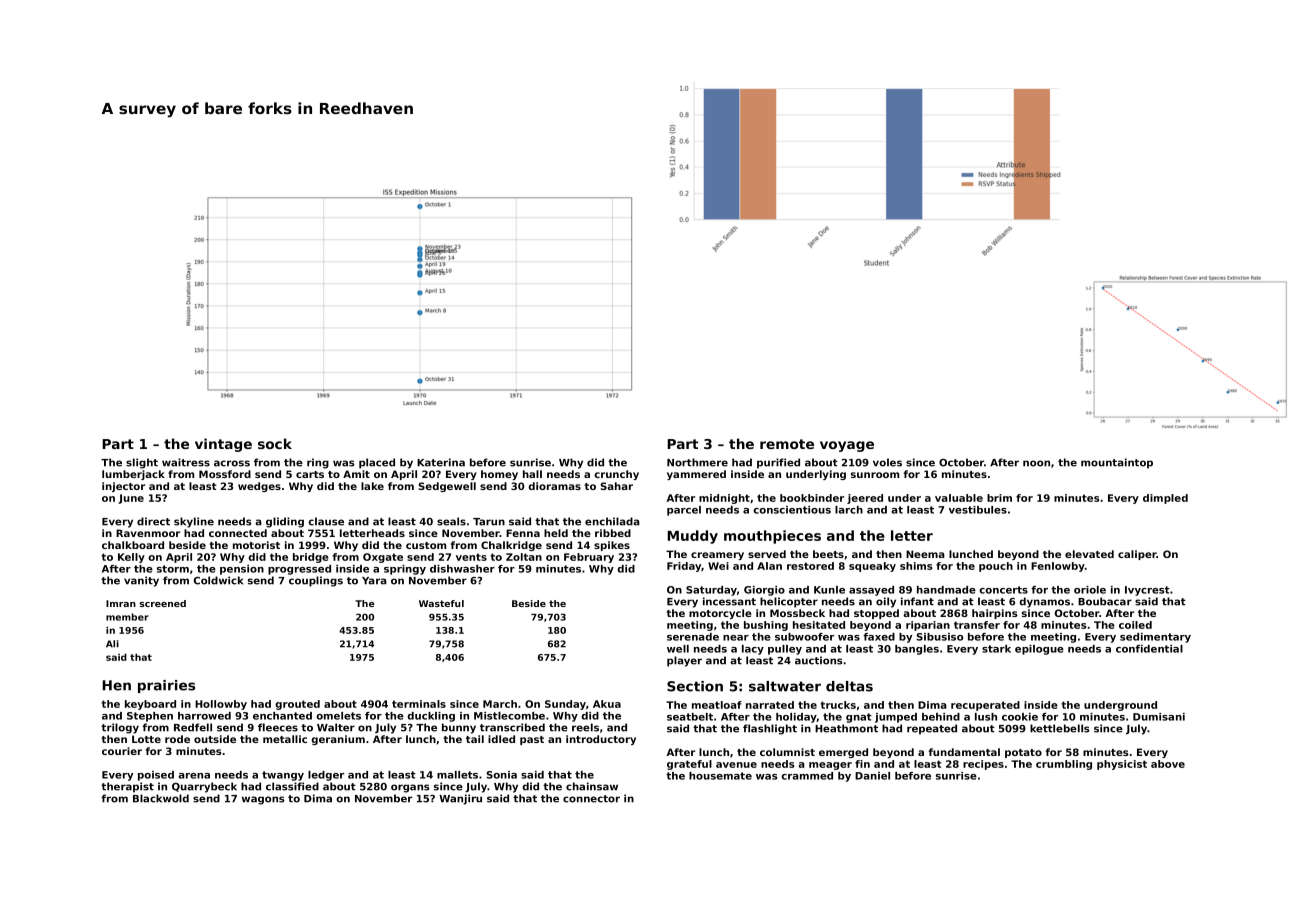 The image size is (1308, 924). What do you see at coordinates (1149, 649) in the screenshot?
I see `confidential` at bounding box center [1149, 649].
